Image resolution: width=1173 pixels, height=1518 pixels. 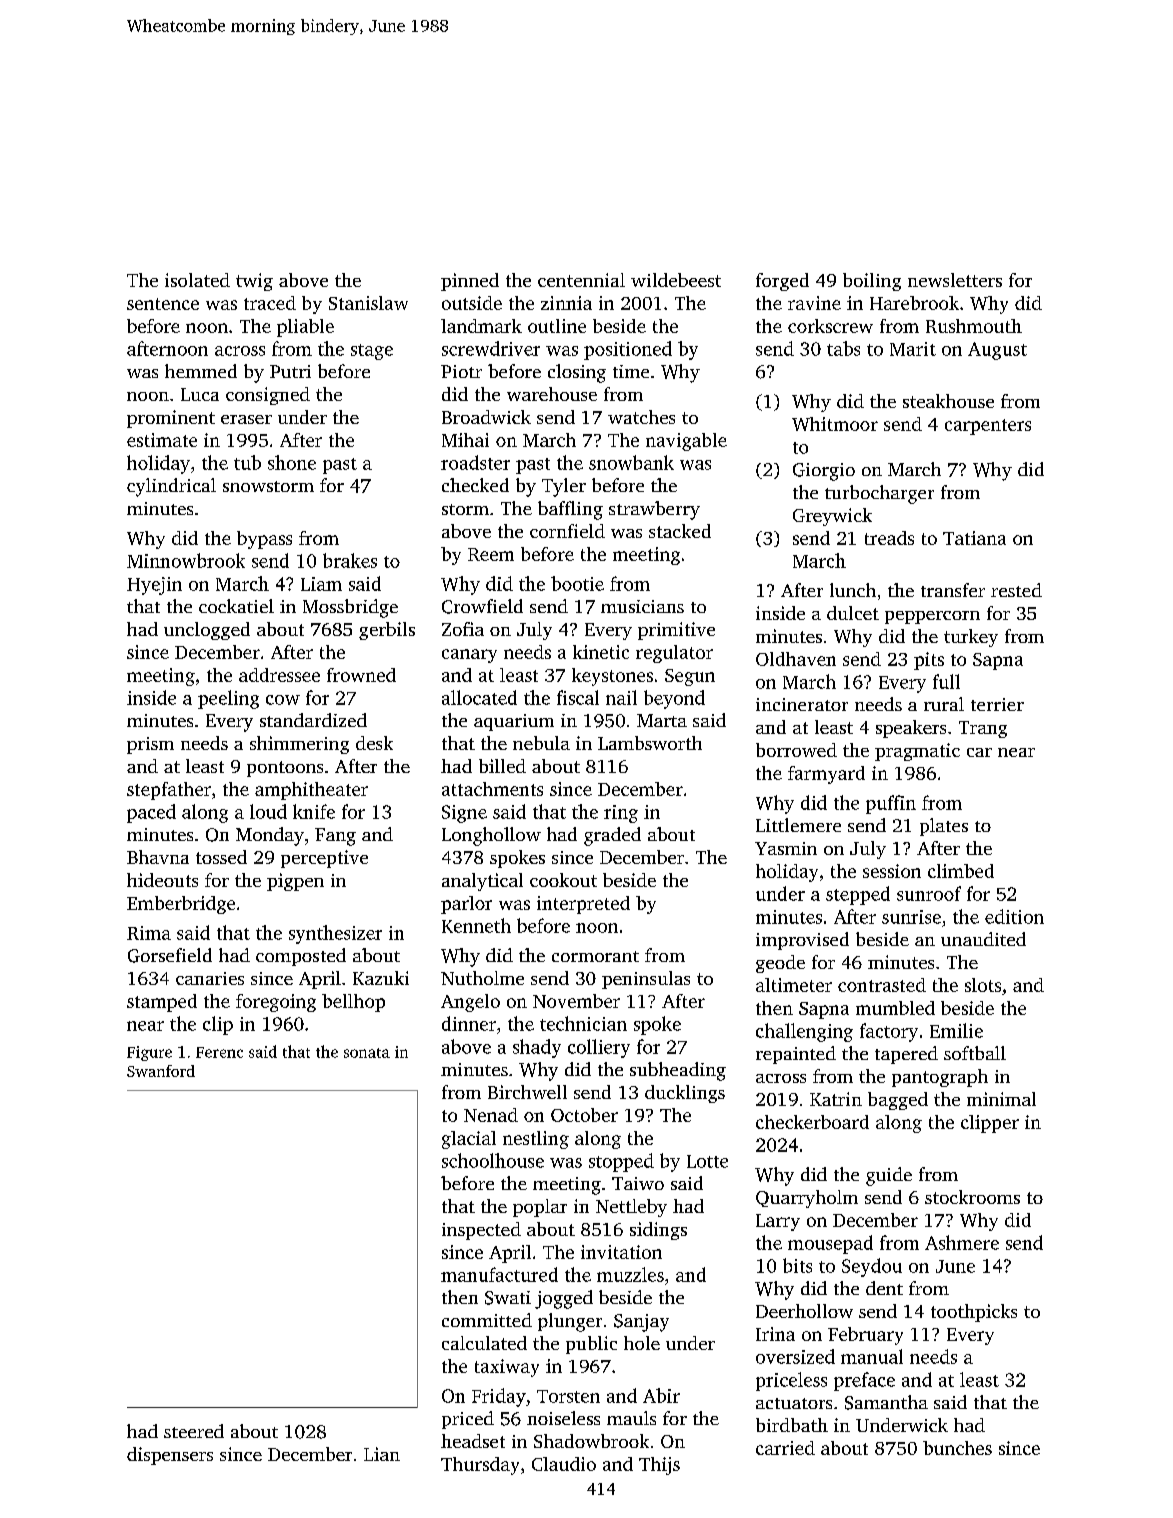 What do you see at coordinates (170, 1456) in the image?
I see `dispensers` at bounding box center [170, 1456].
